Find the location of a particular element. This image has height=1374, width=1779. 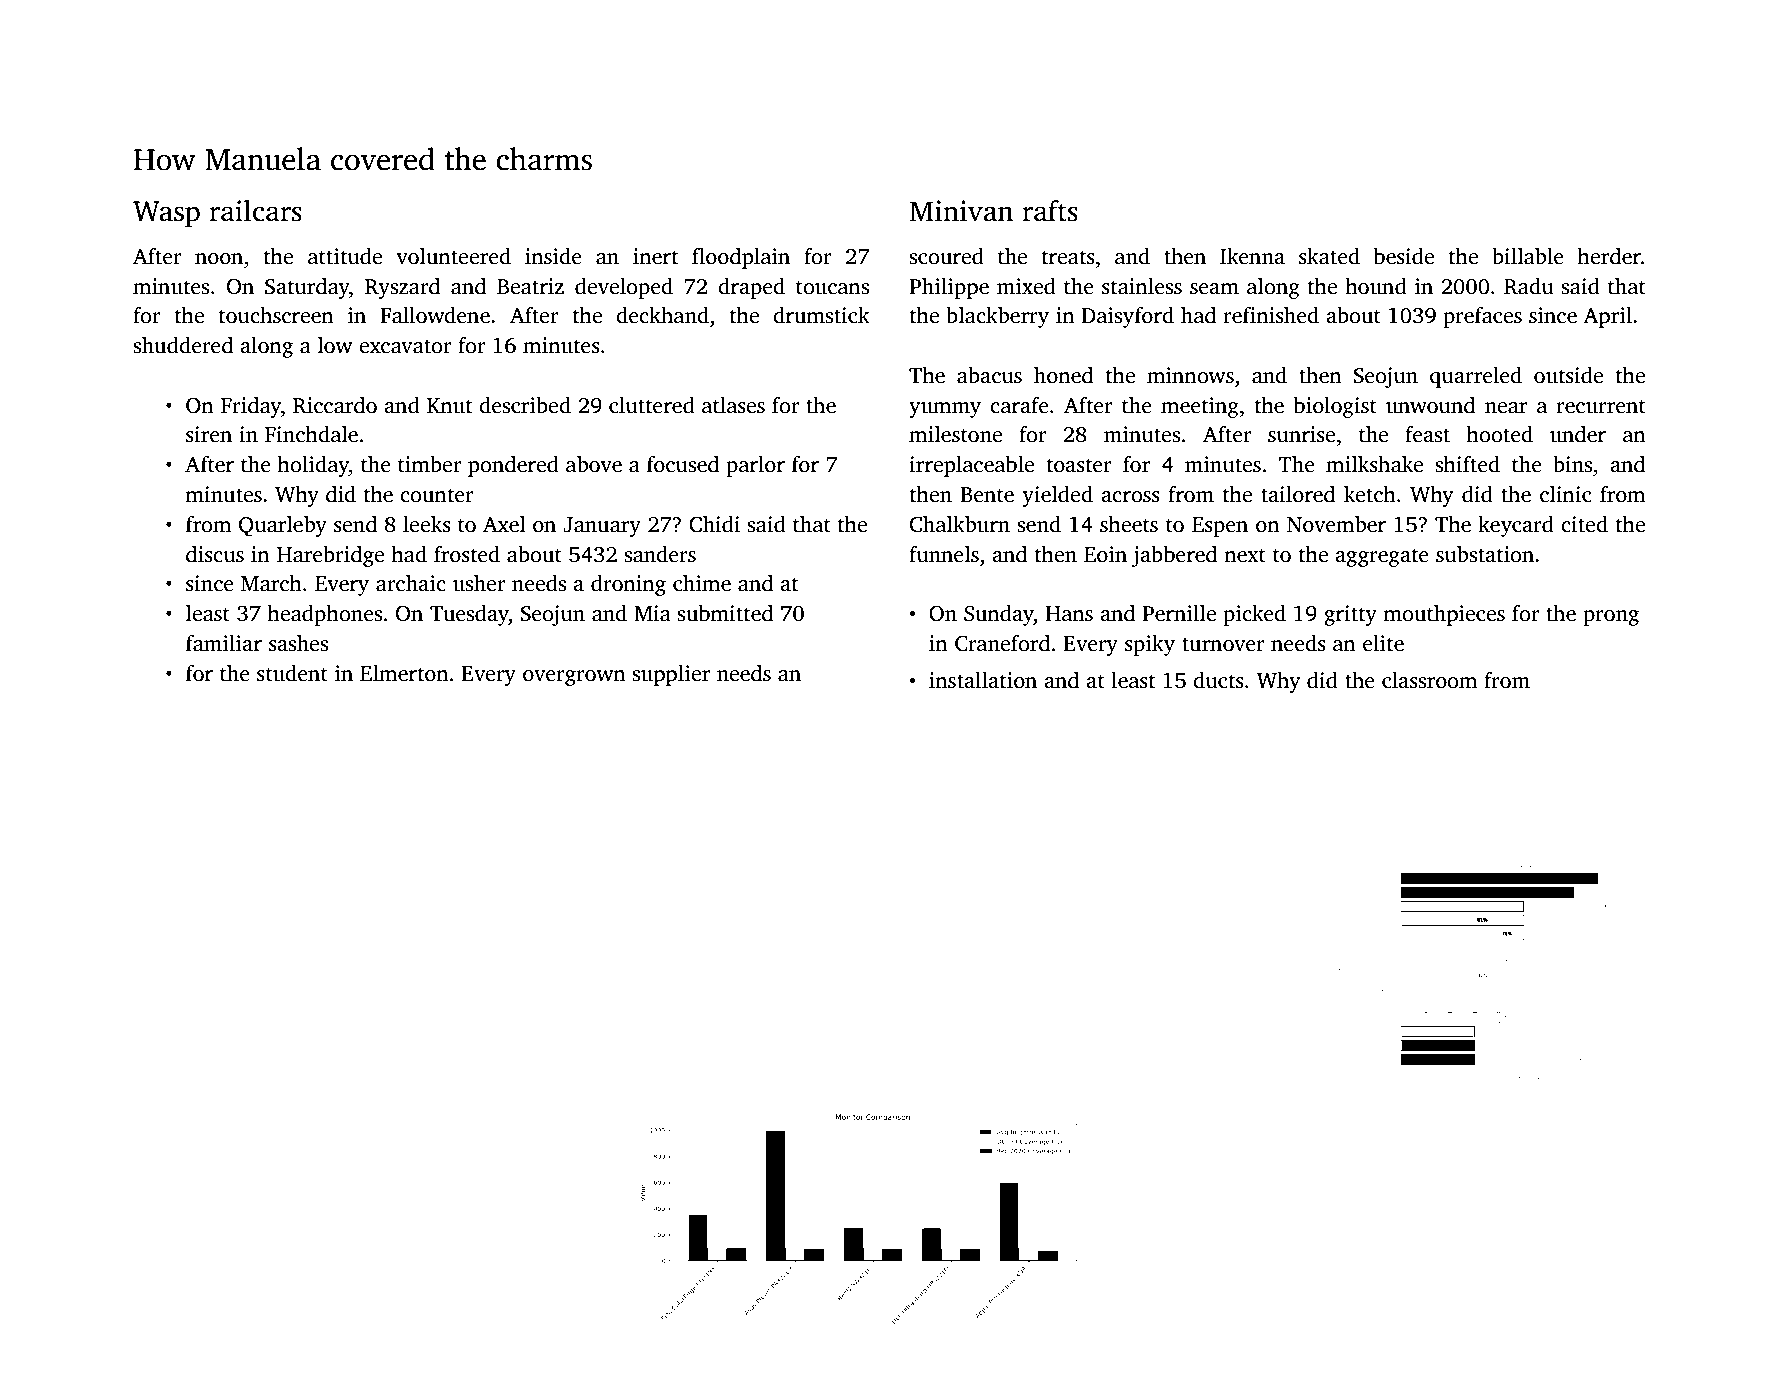

classroom is located at coordinates (1429, 680).
